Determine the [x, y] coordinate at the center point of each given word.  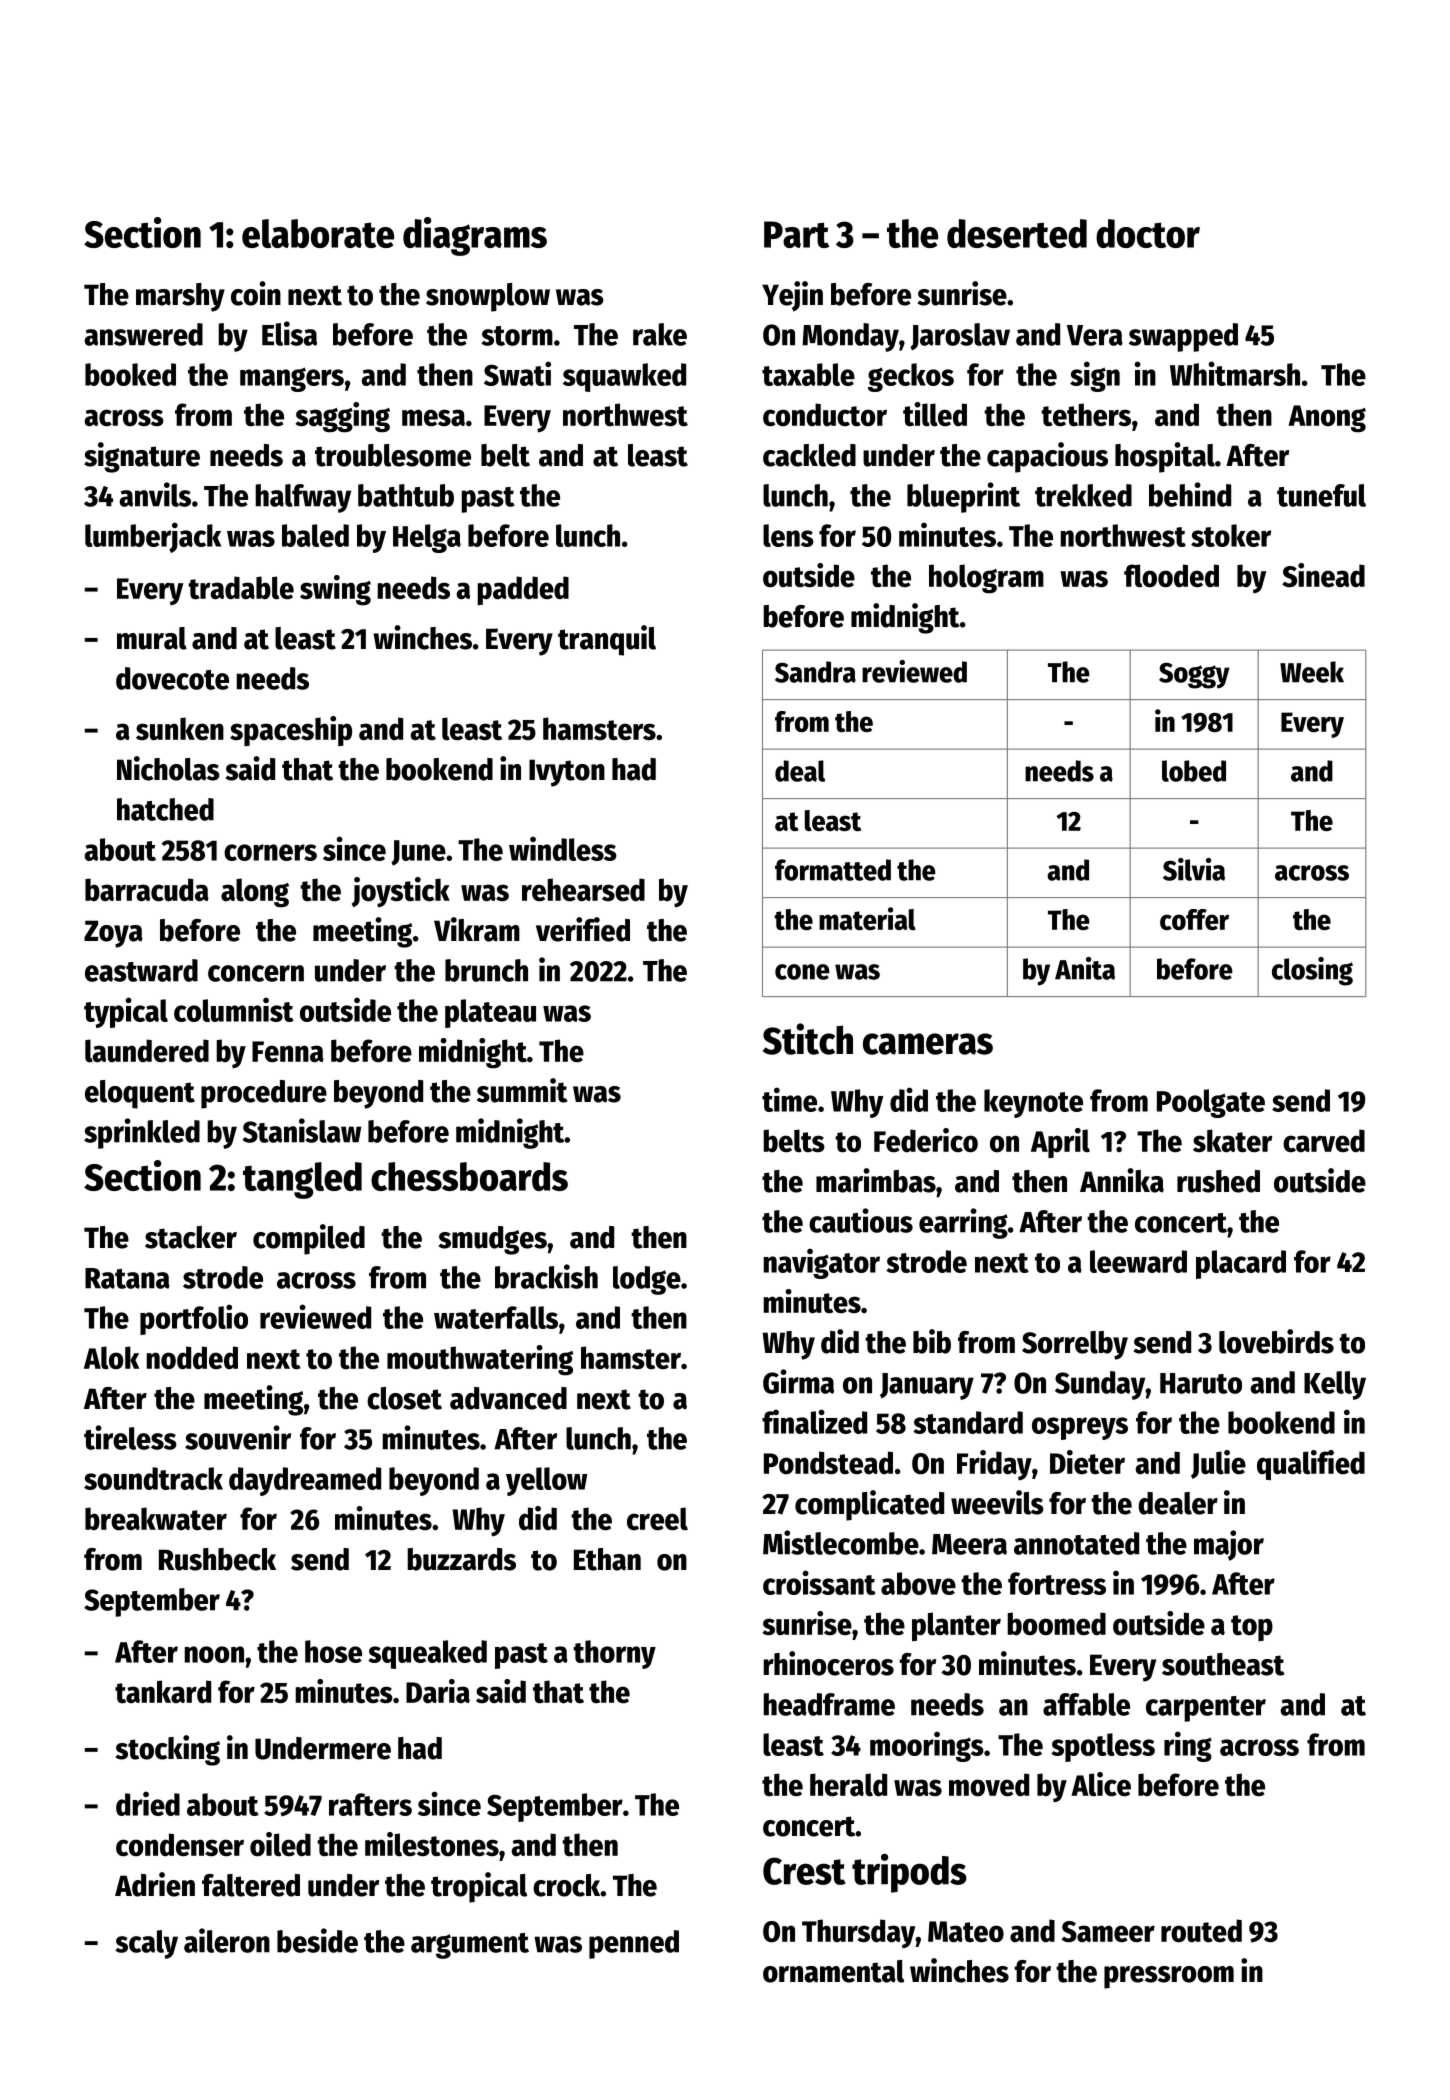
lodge [647, 1280]
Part [796, 234]
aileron [227, 1940]
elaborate [318, 233]
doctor [1148, 233]
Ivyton [567, 773]
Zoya [113, 934]
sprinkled [142, 1133]
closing [1312, 971]
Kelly [1335, 1385]
